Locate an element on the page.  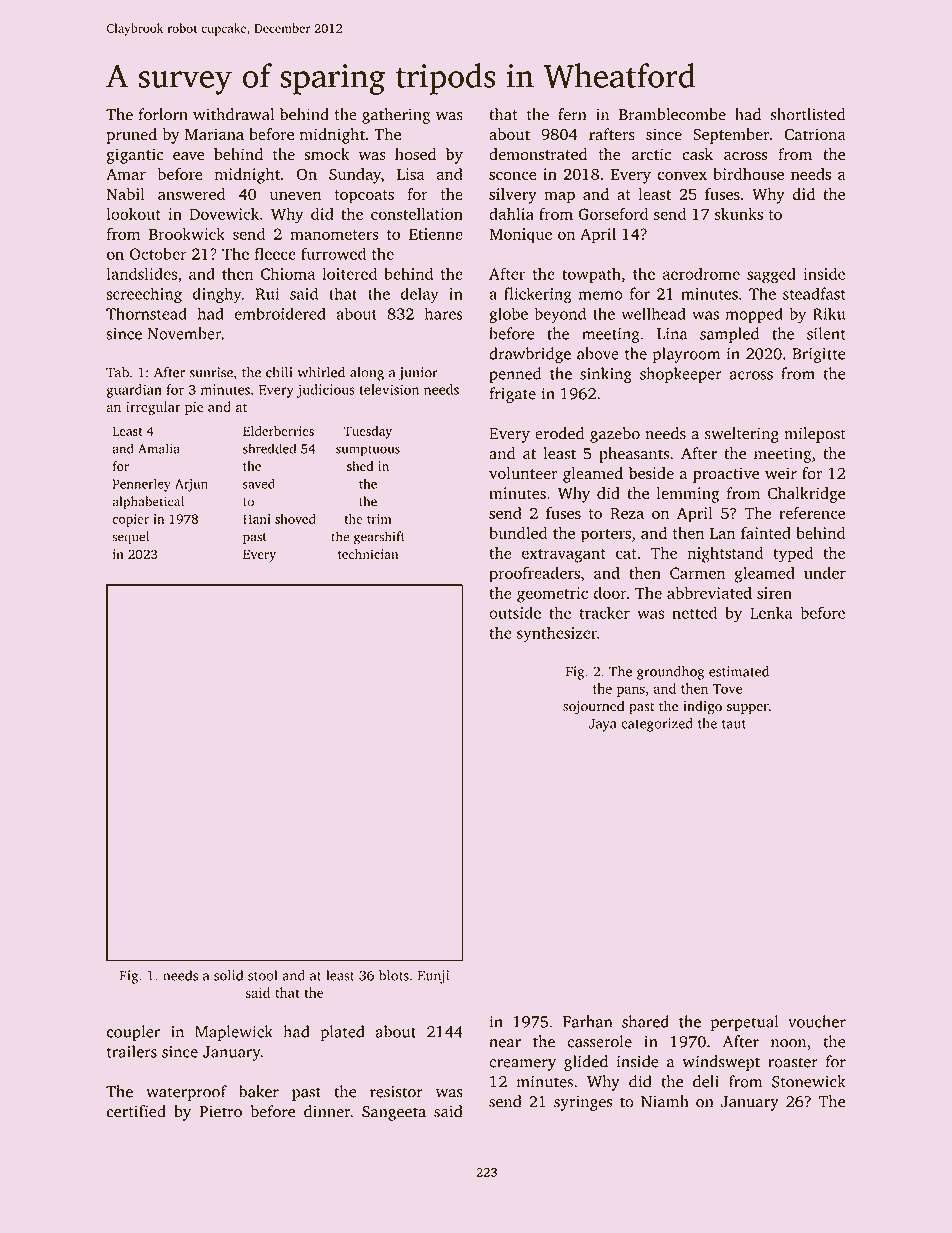
sequel is located at coordinates (130, 537).
